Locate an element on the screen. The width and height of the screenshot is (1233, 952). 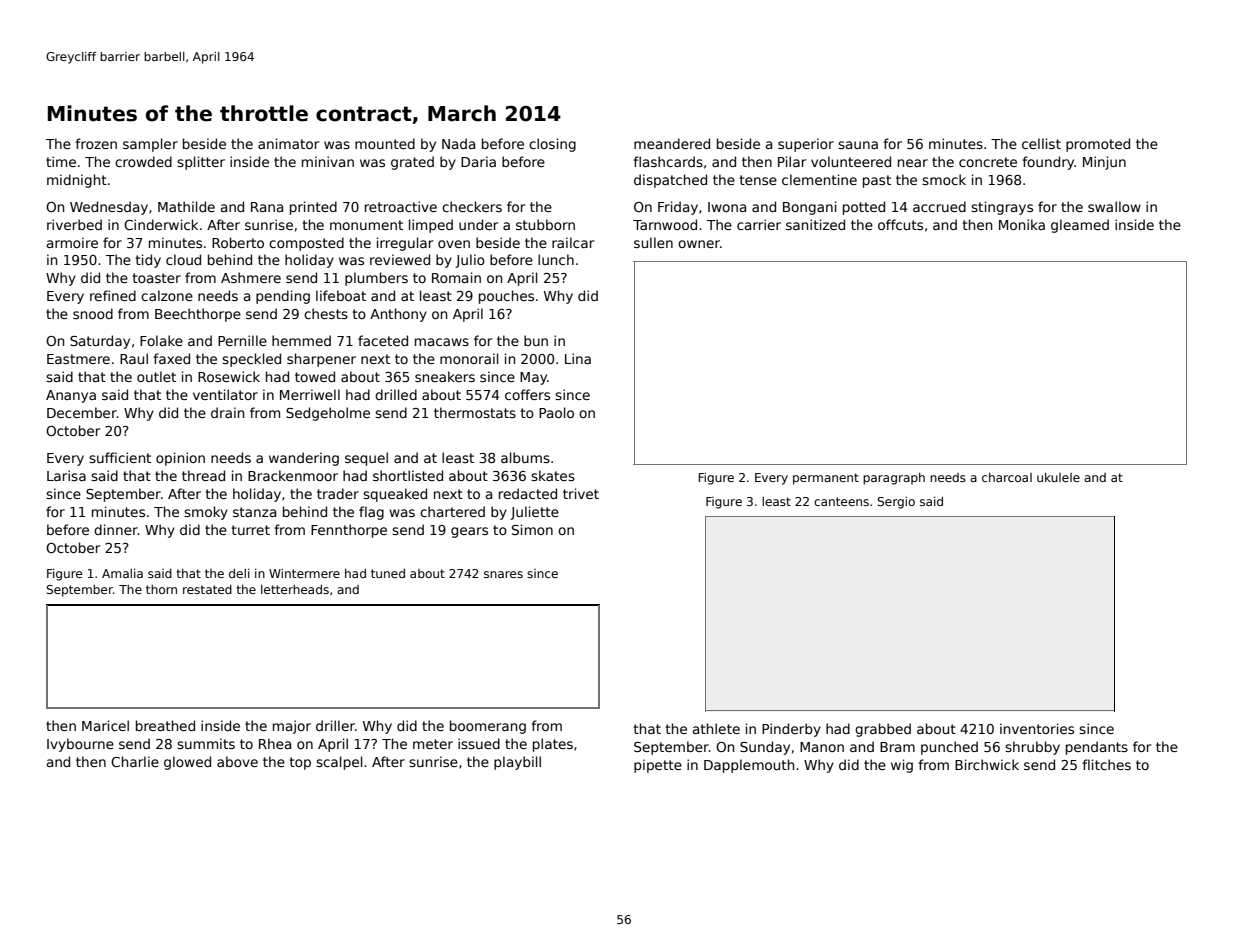
snares is located at coordinates (503, 574).
